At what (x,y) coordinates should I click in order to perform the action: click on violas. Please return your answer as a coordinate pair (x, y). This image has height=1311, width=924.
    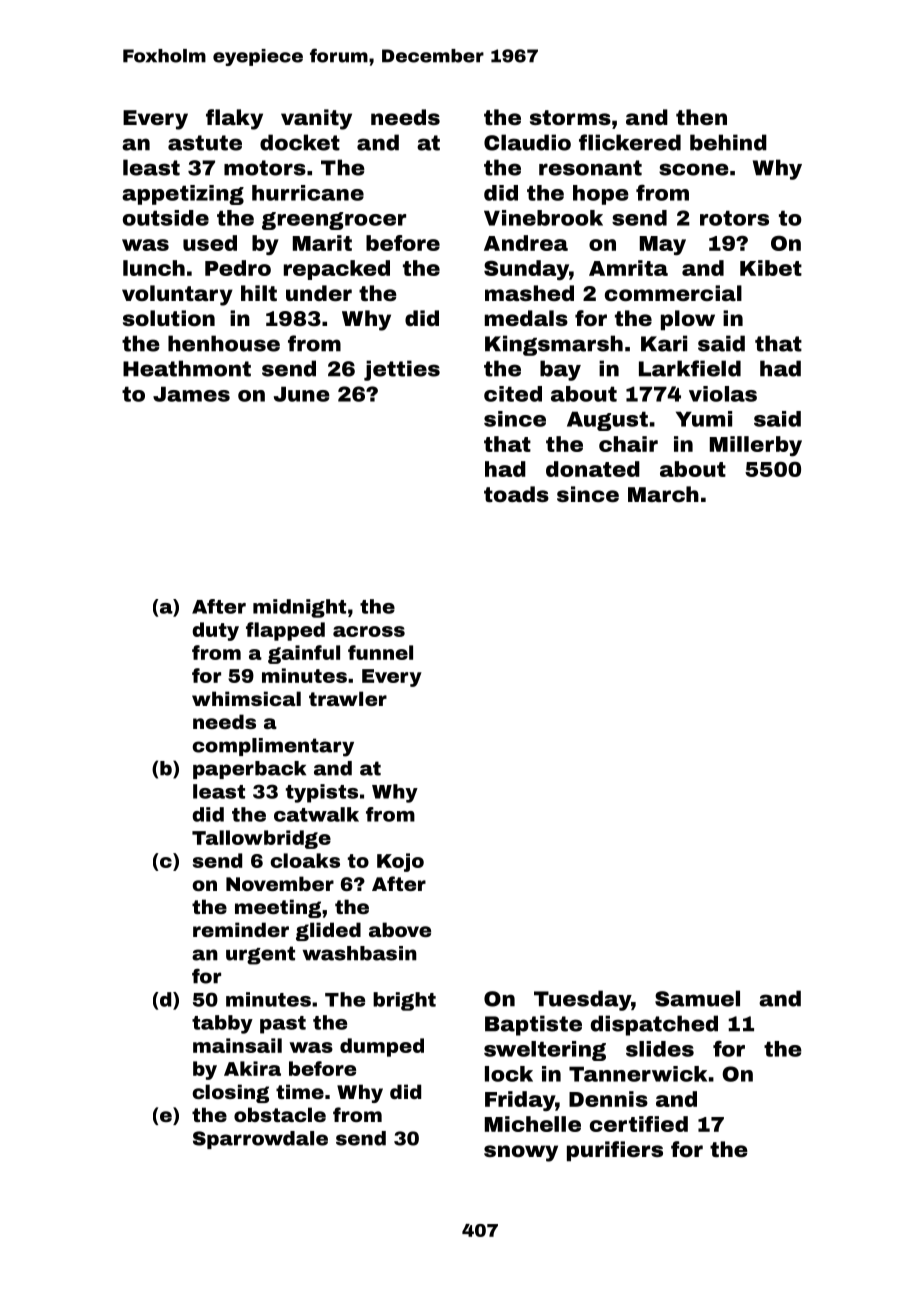
    Looking at the image, I should click on (723, 394).
